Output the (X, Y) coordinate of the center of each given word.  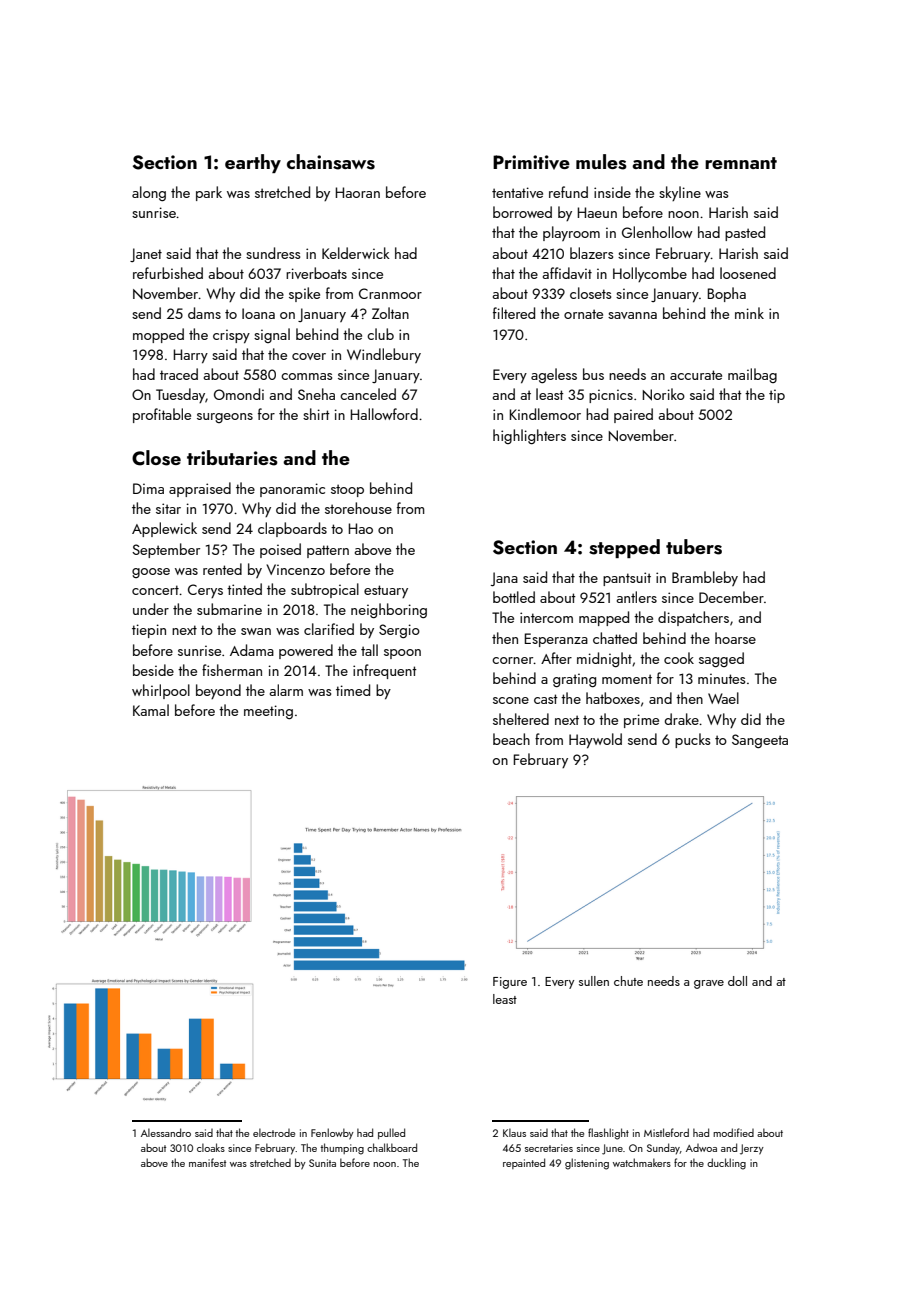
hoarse (735, 638)
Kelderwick (356, 253)
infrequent (385, 671)
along (149, 193)
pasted (745, 233)
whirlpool (161, 691)
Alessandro (166, 1132)
